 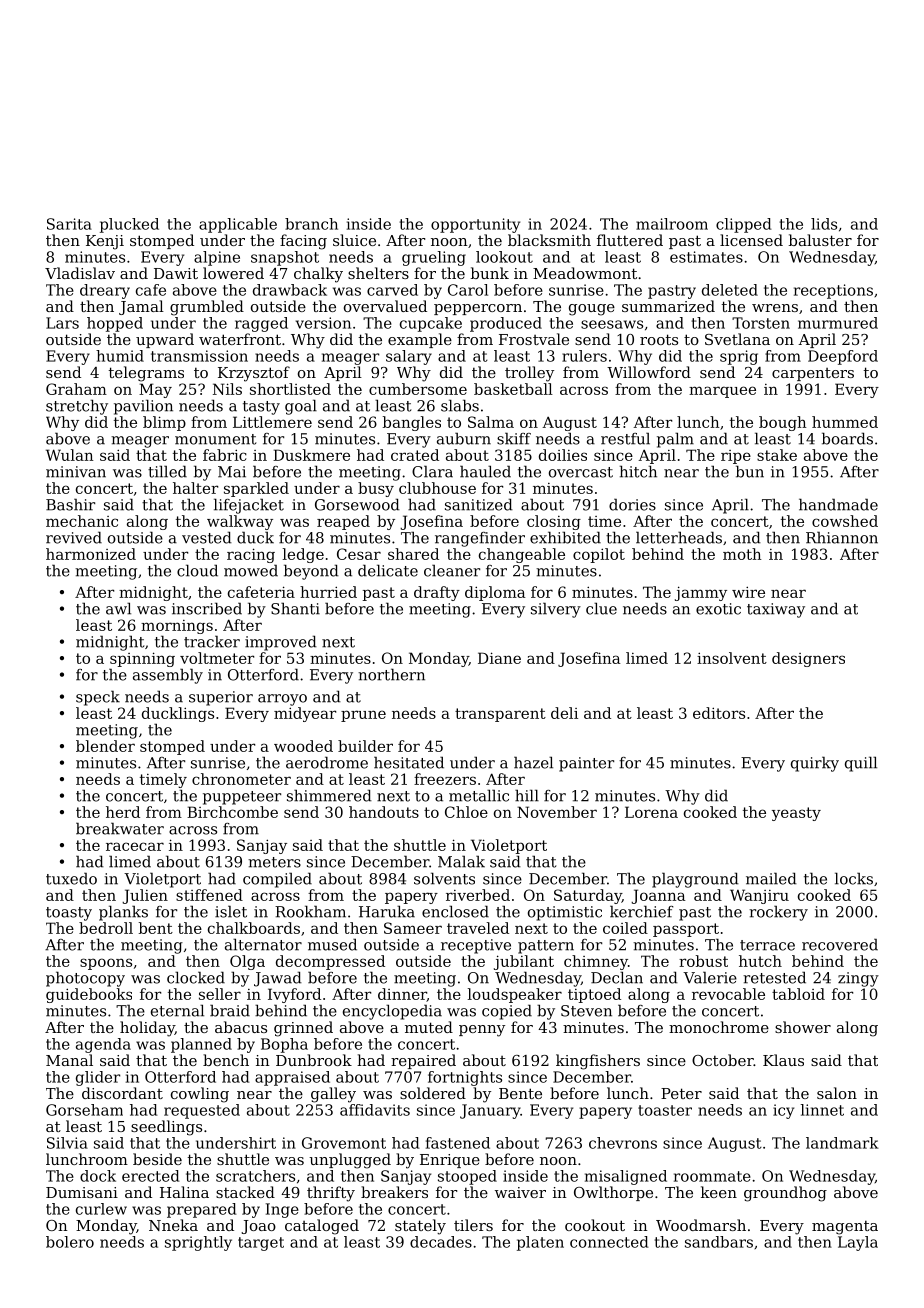 I want to click on connected, so click(x=609, y=1242).
